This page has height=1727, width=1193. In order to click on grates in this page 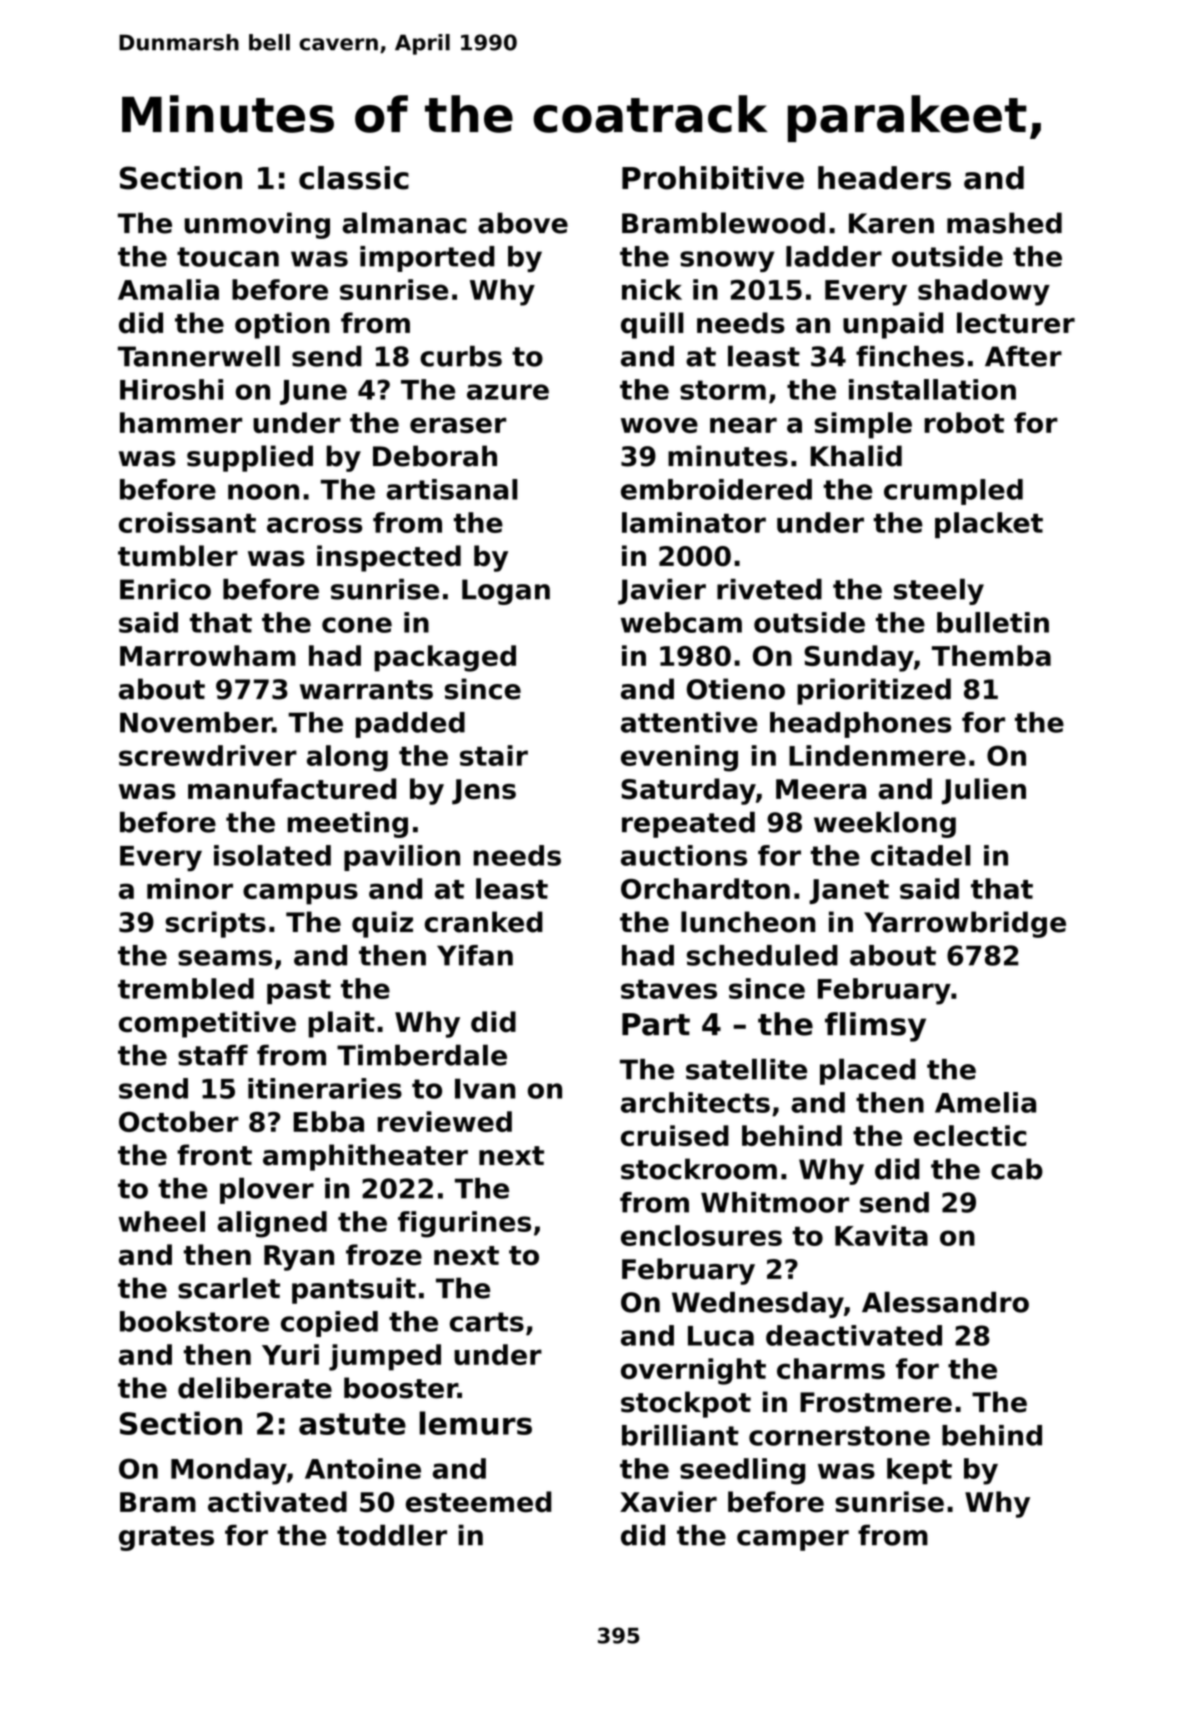, I will do `click(166, 1538)`.
